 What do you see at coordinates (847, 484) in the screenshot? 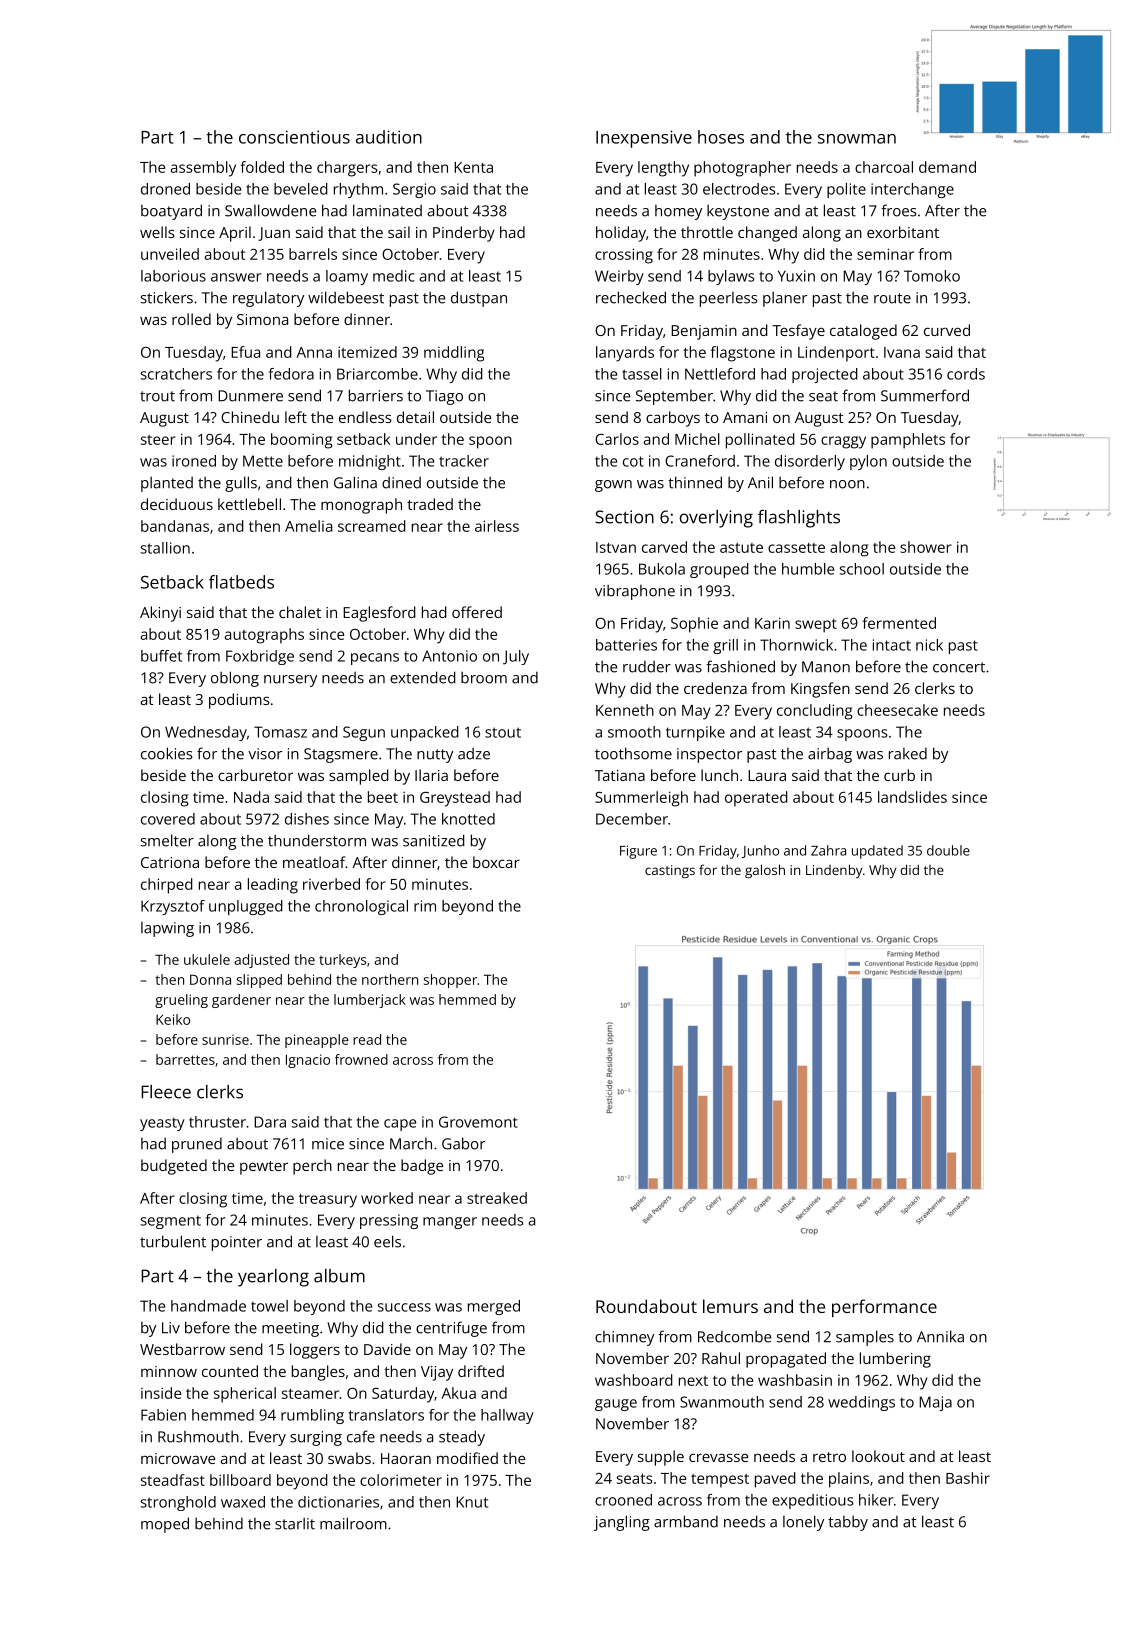
I see `noon` at bounding box center [847, 484].
